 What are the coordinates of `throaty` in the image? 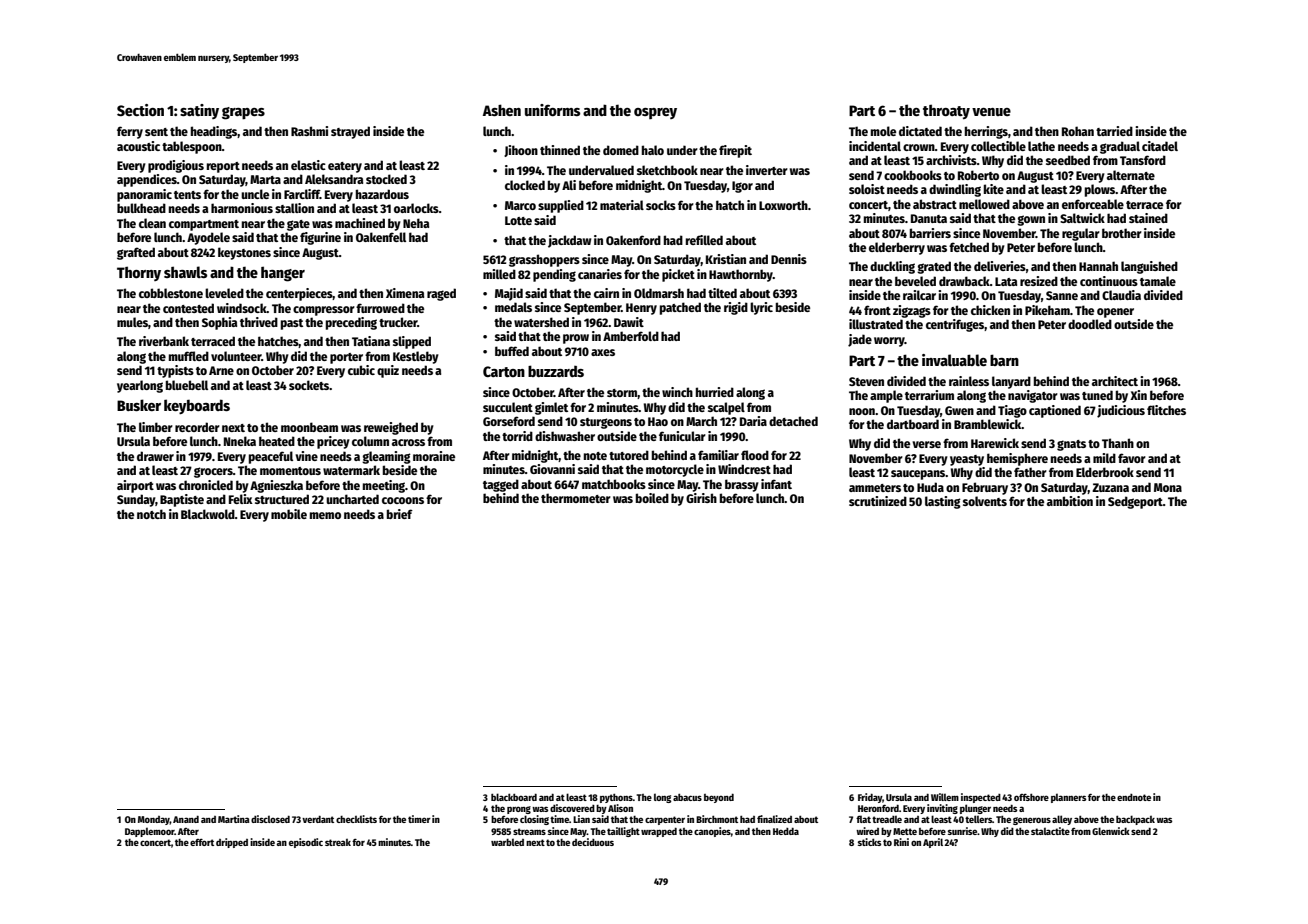 It's located at (946, 111).
